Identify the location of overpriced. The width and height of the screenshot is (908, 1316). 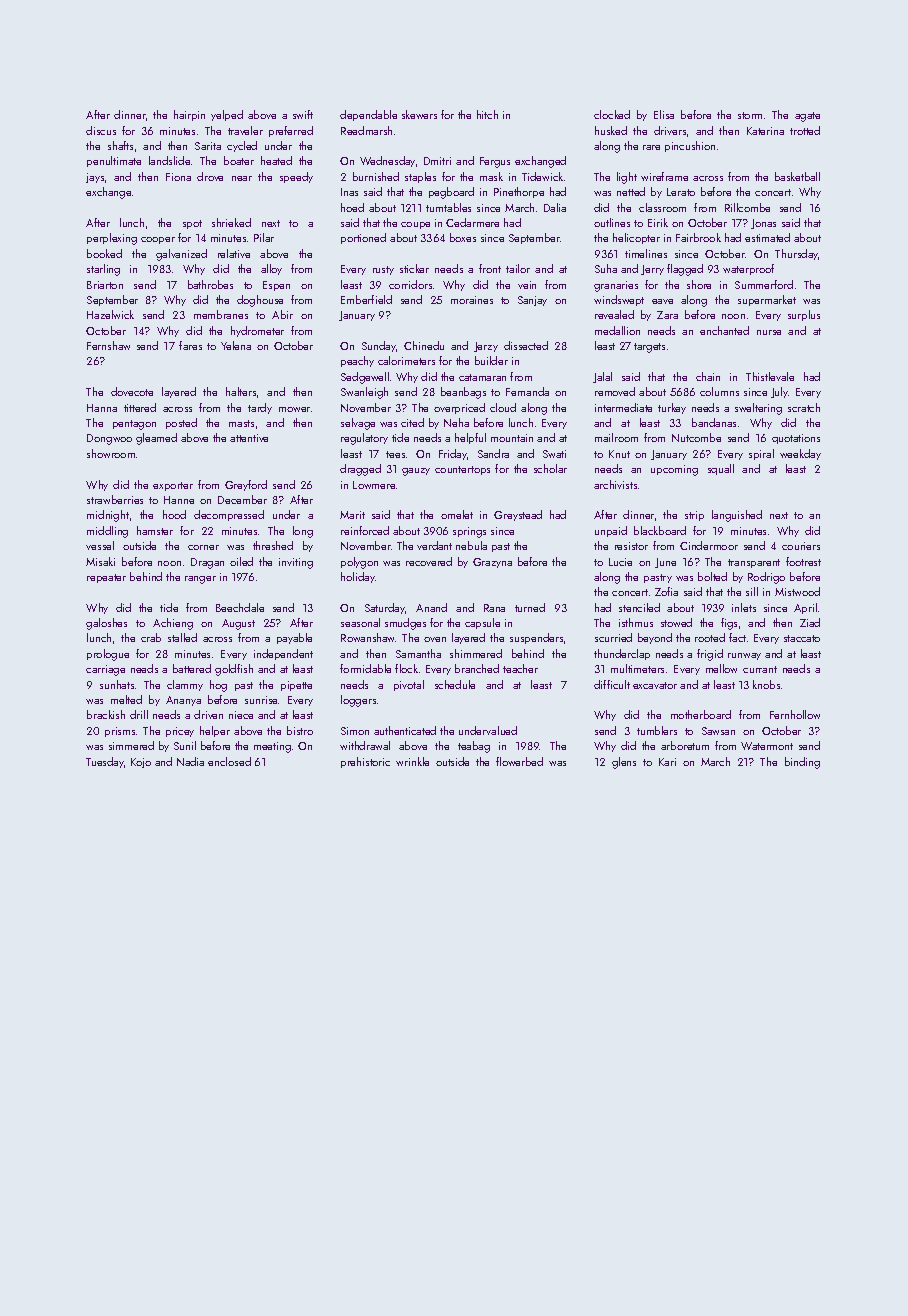
(459, 408).
